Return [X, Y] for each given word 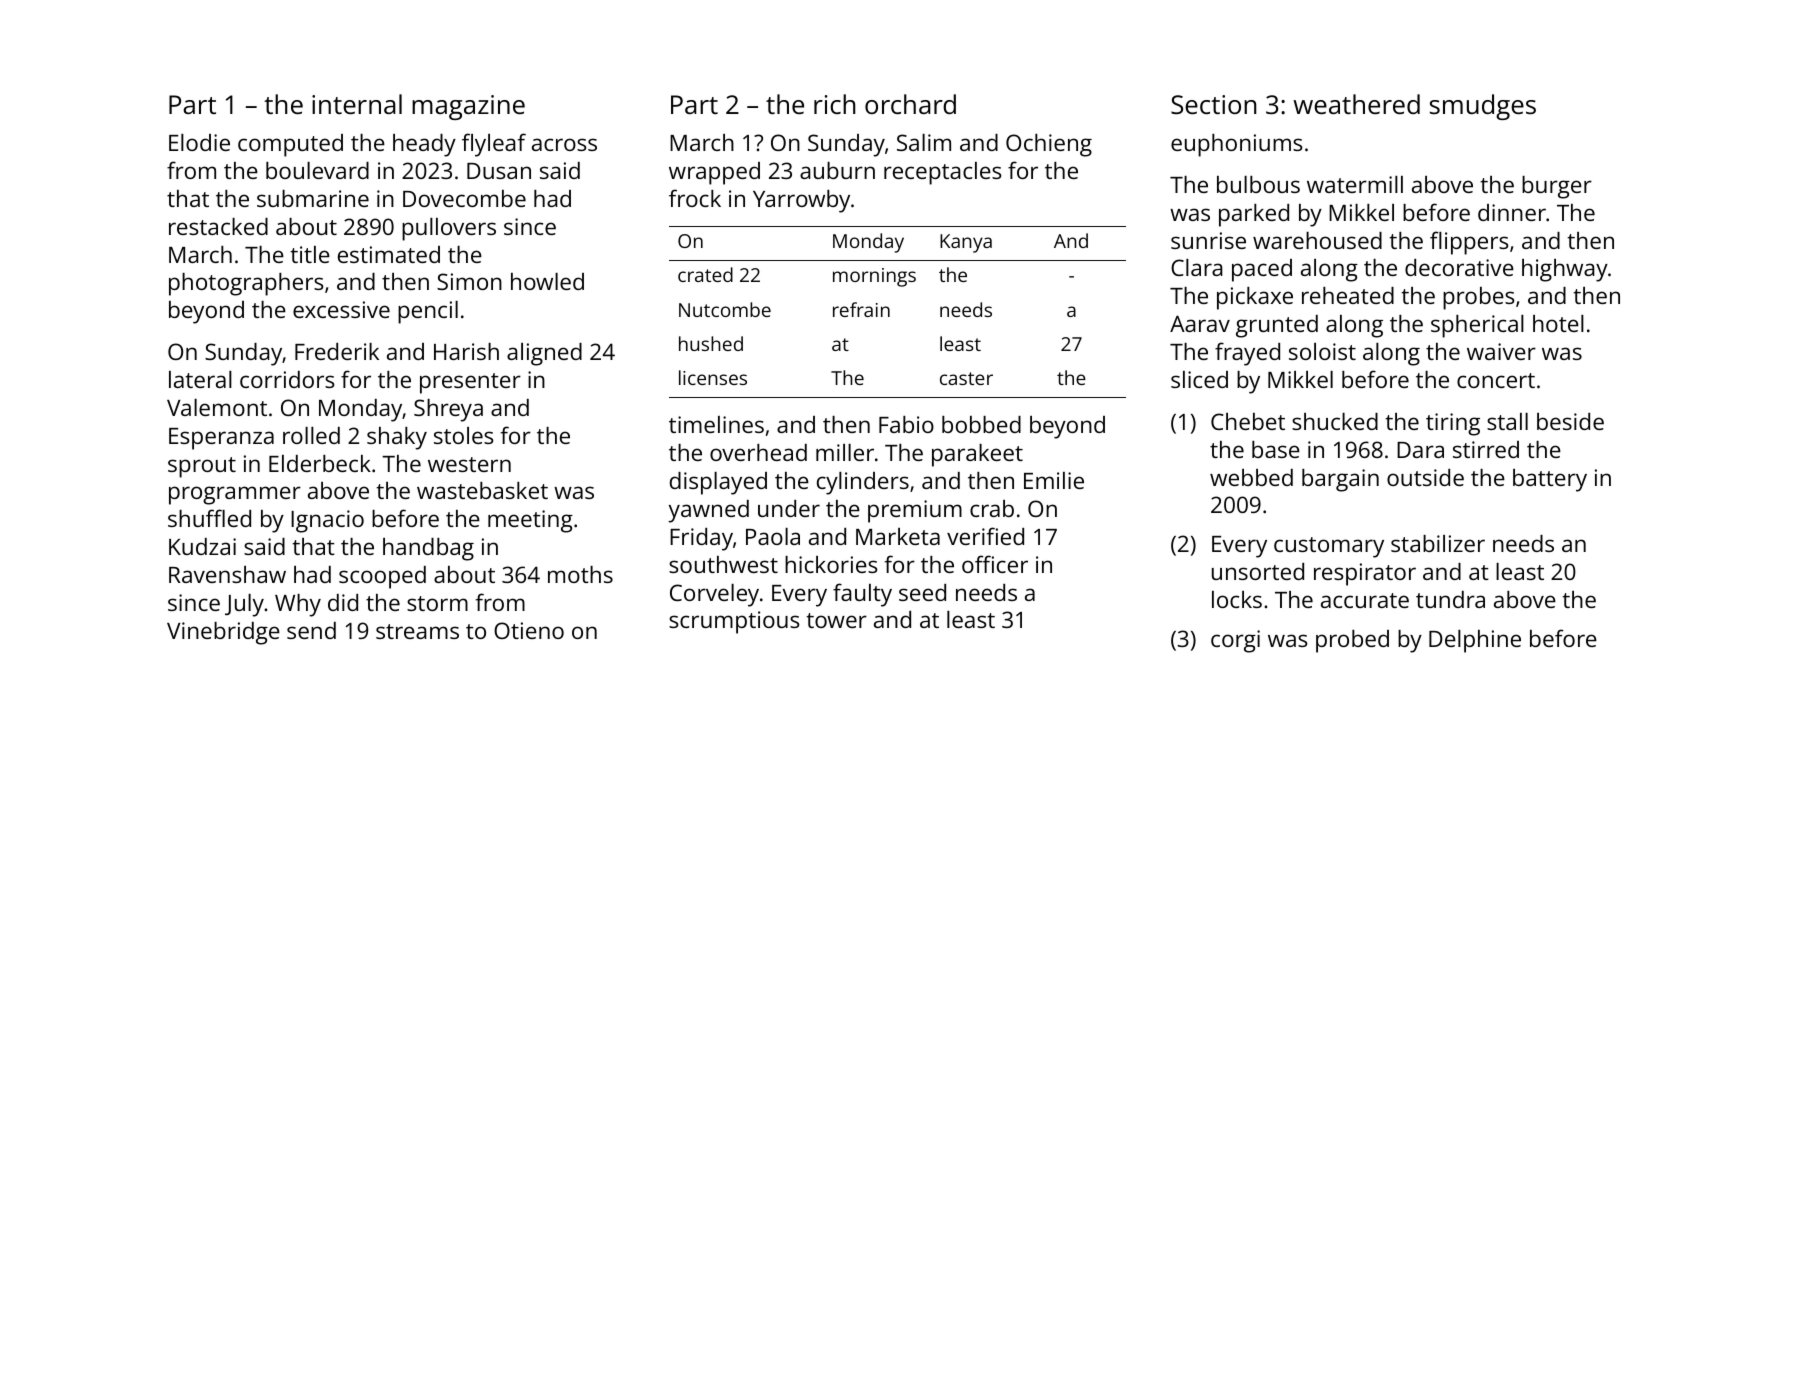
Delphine [1475, 641]
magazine [468, 107]
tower [836, 620]
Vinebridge [223, 633]
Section [1213, 104]
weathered [1356, 104]
